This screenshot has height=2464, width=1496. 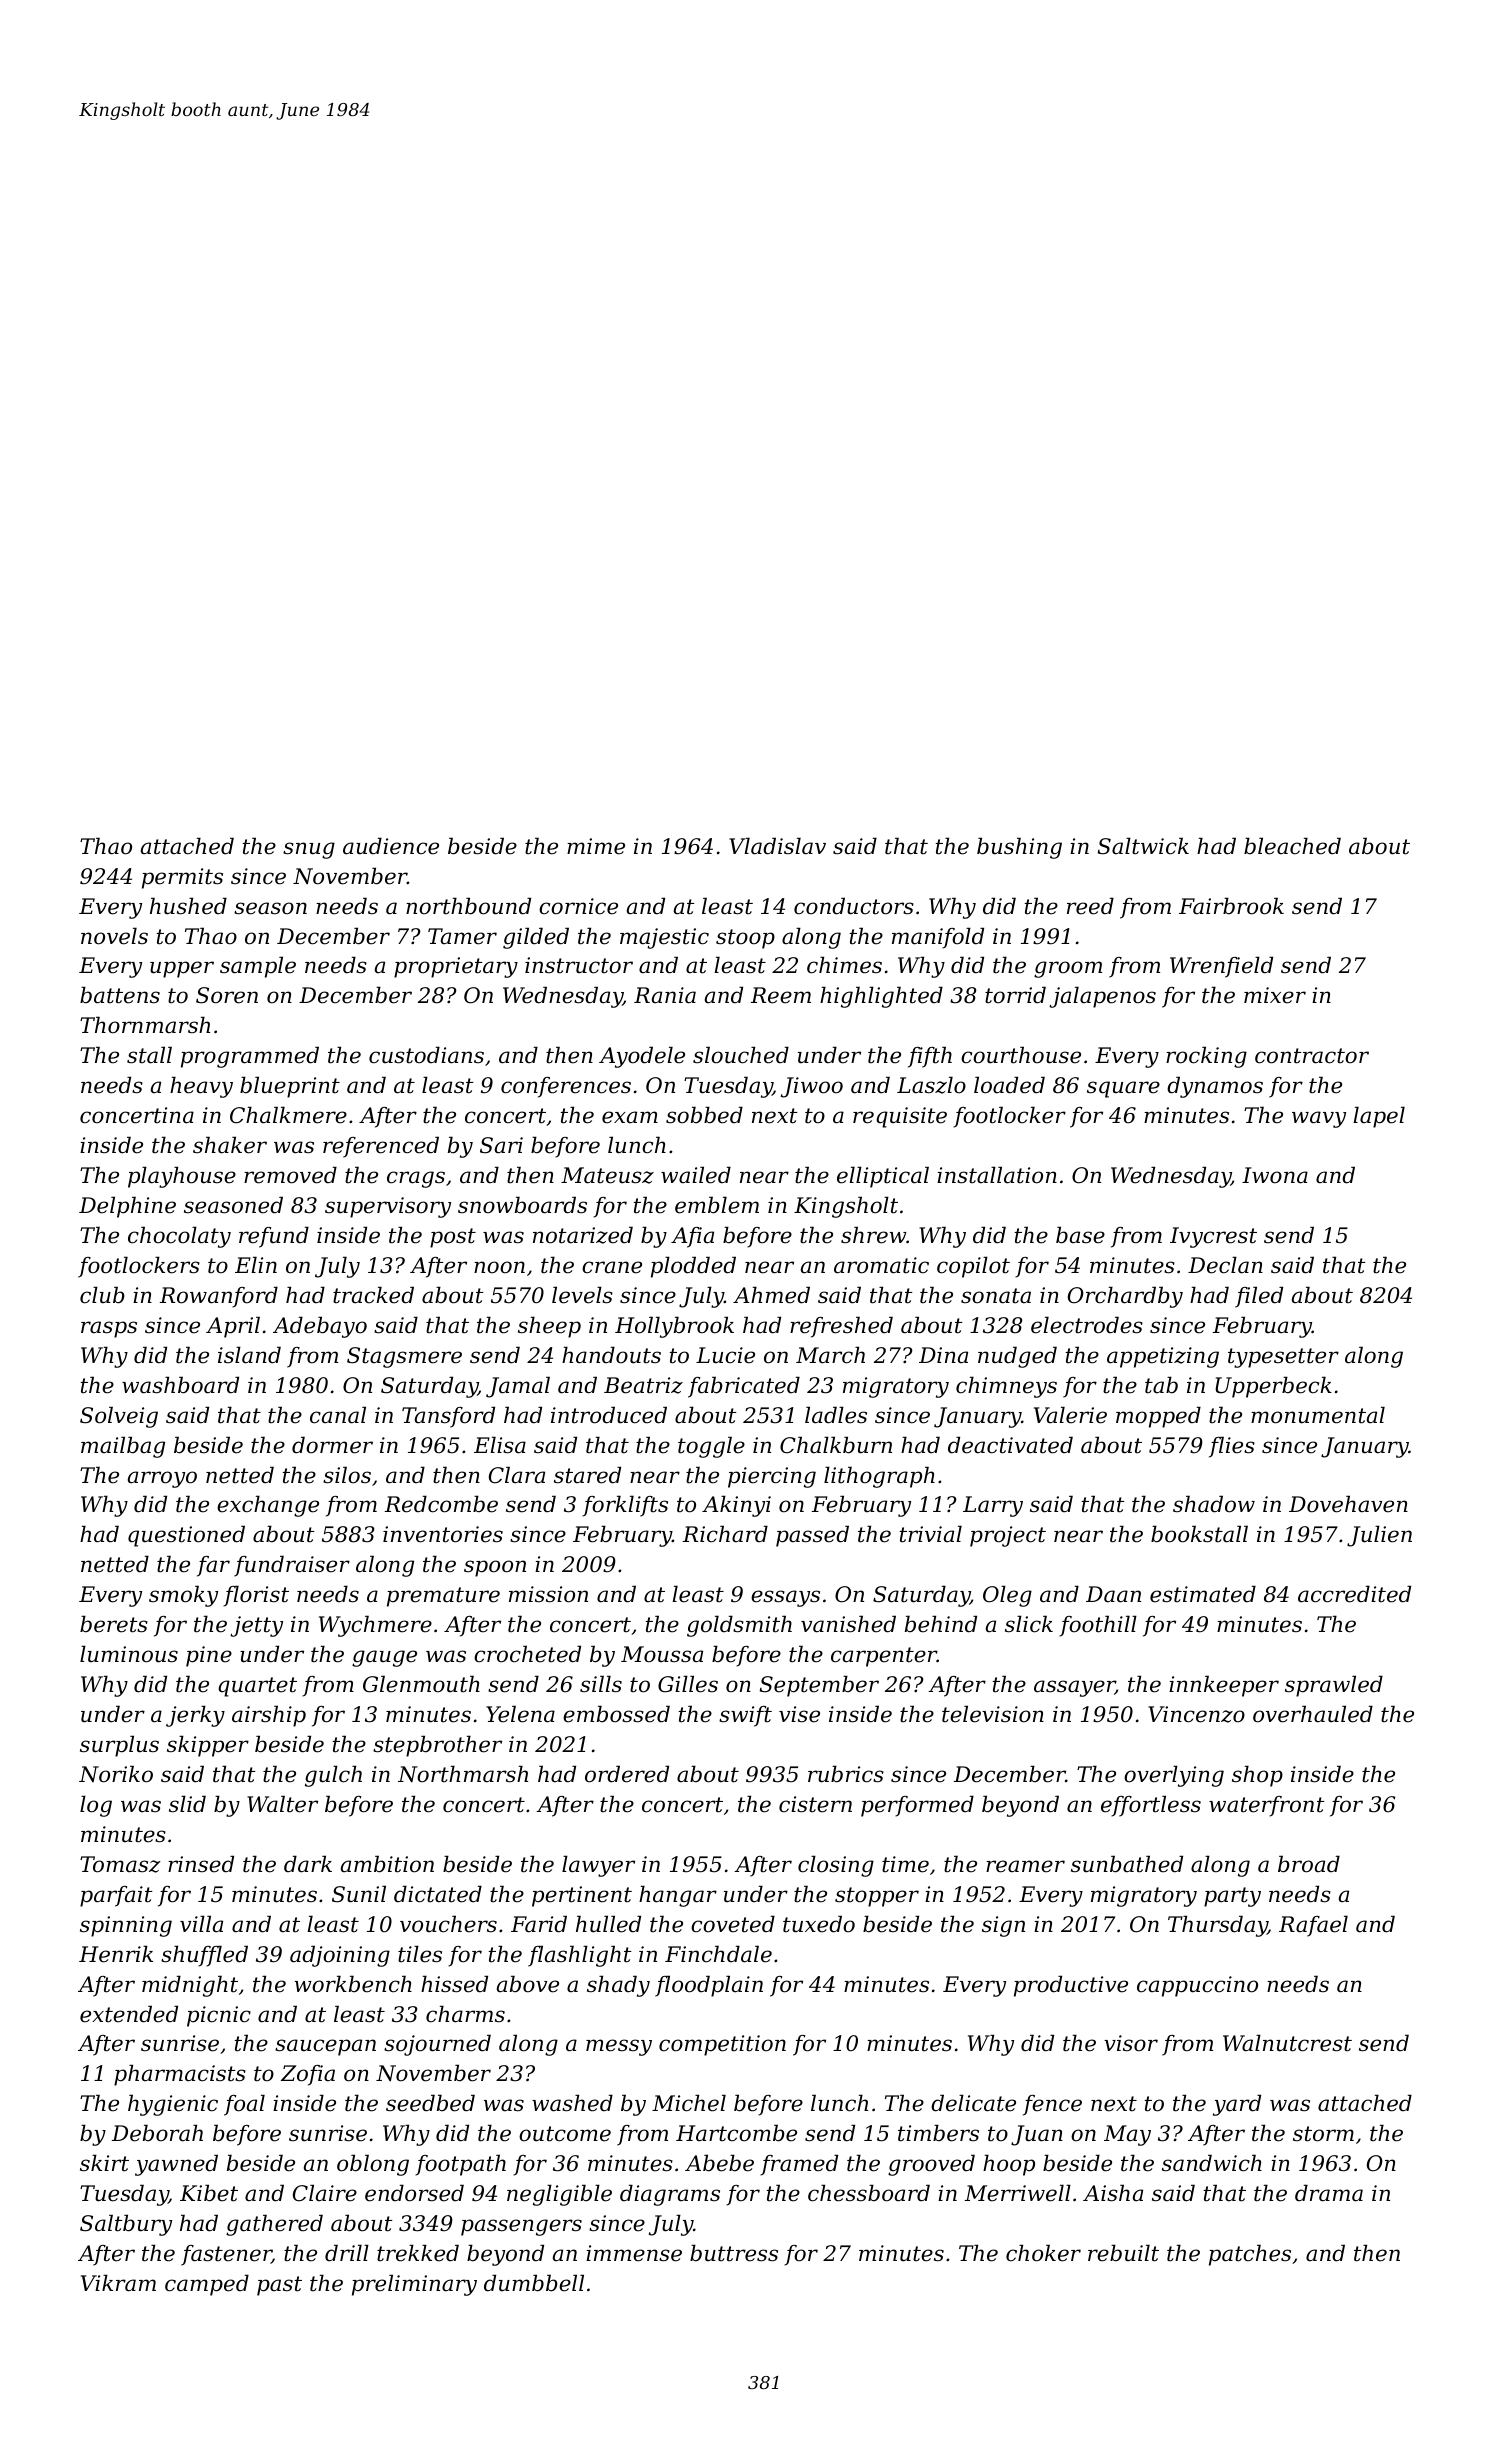 I want to click on snug, so click(x=309, y=850).
